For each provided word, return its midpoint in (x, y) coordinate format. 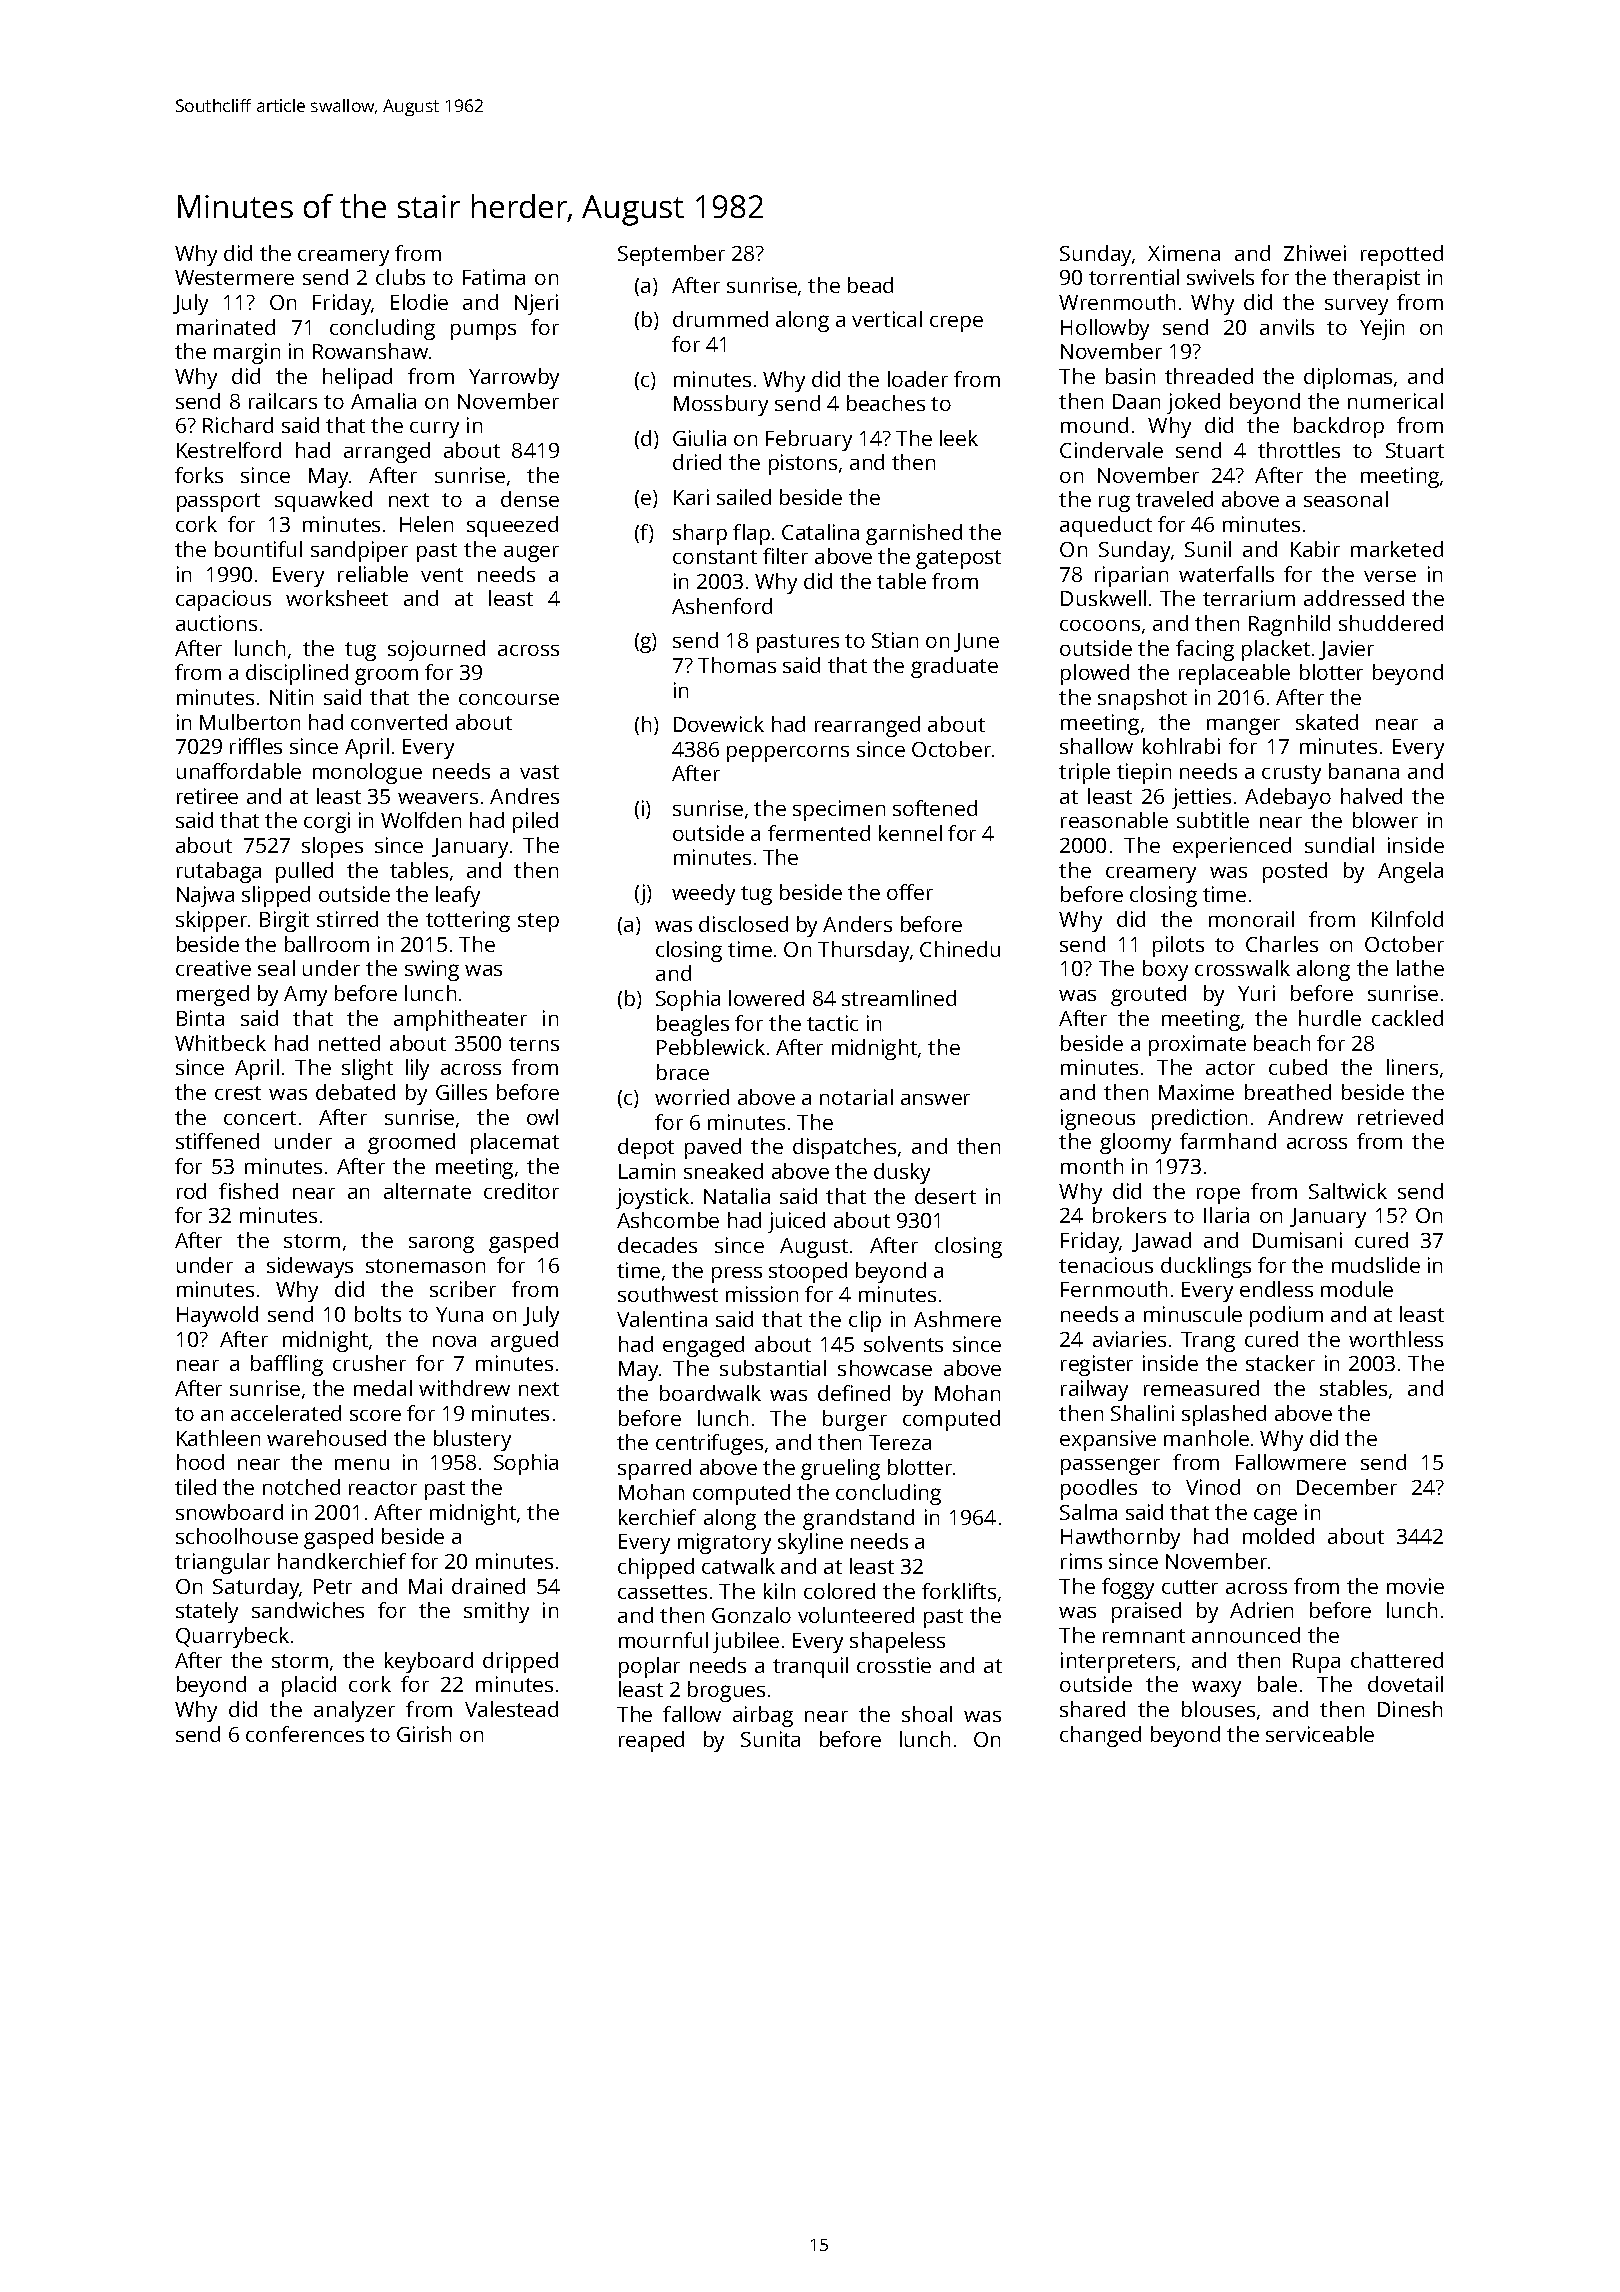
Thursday (863, 951)
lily (417, 1069)
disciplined (297, 674)
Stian (895, 640)
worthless (1396, 1339)
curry (434, 430)
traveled (1174, 499)
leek (959, 438)
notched (301, 1487)
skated (1327, 722)
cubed (1298, 1067)
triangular (222, 1563)
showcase (885, 1368)
